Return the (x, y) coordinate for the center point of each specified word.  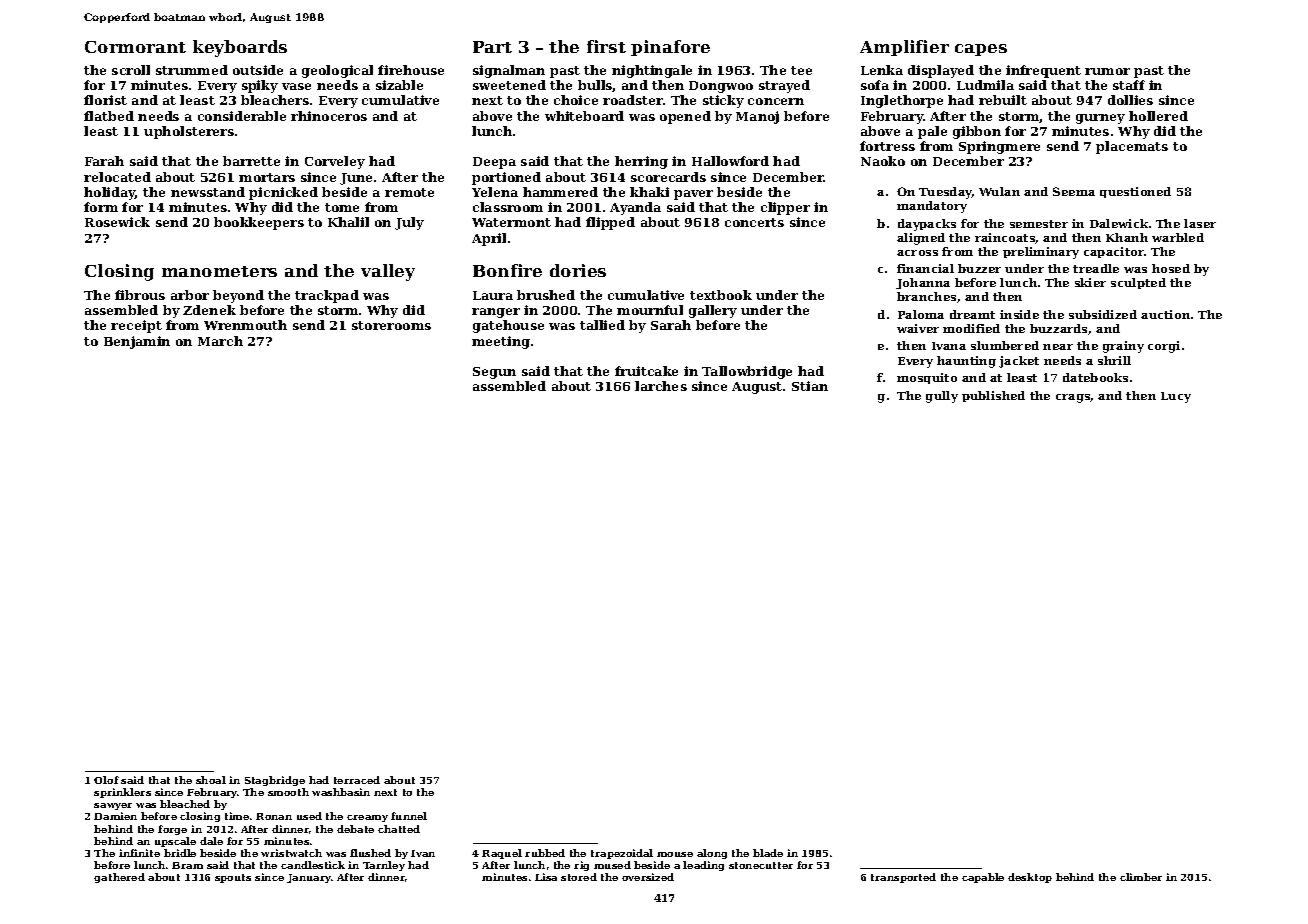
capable (983, 878)
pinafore (670, 48)
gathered (119, 878)
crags (1073, 398)
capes (981, 50)
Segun (494, 373)
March (220, 341)
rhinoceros (329, 116)
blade (768, 853)
